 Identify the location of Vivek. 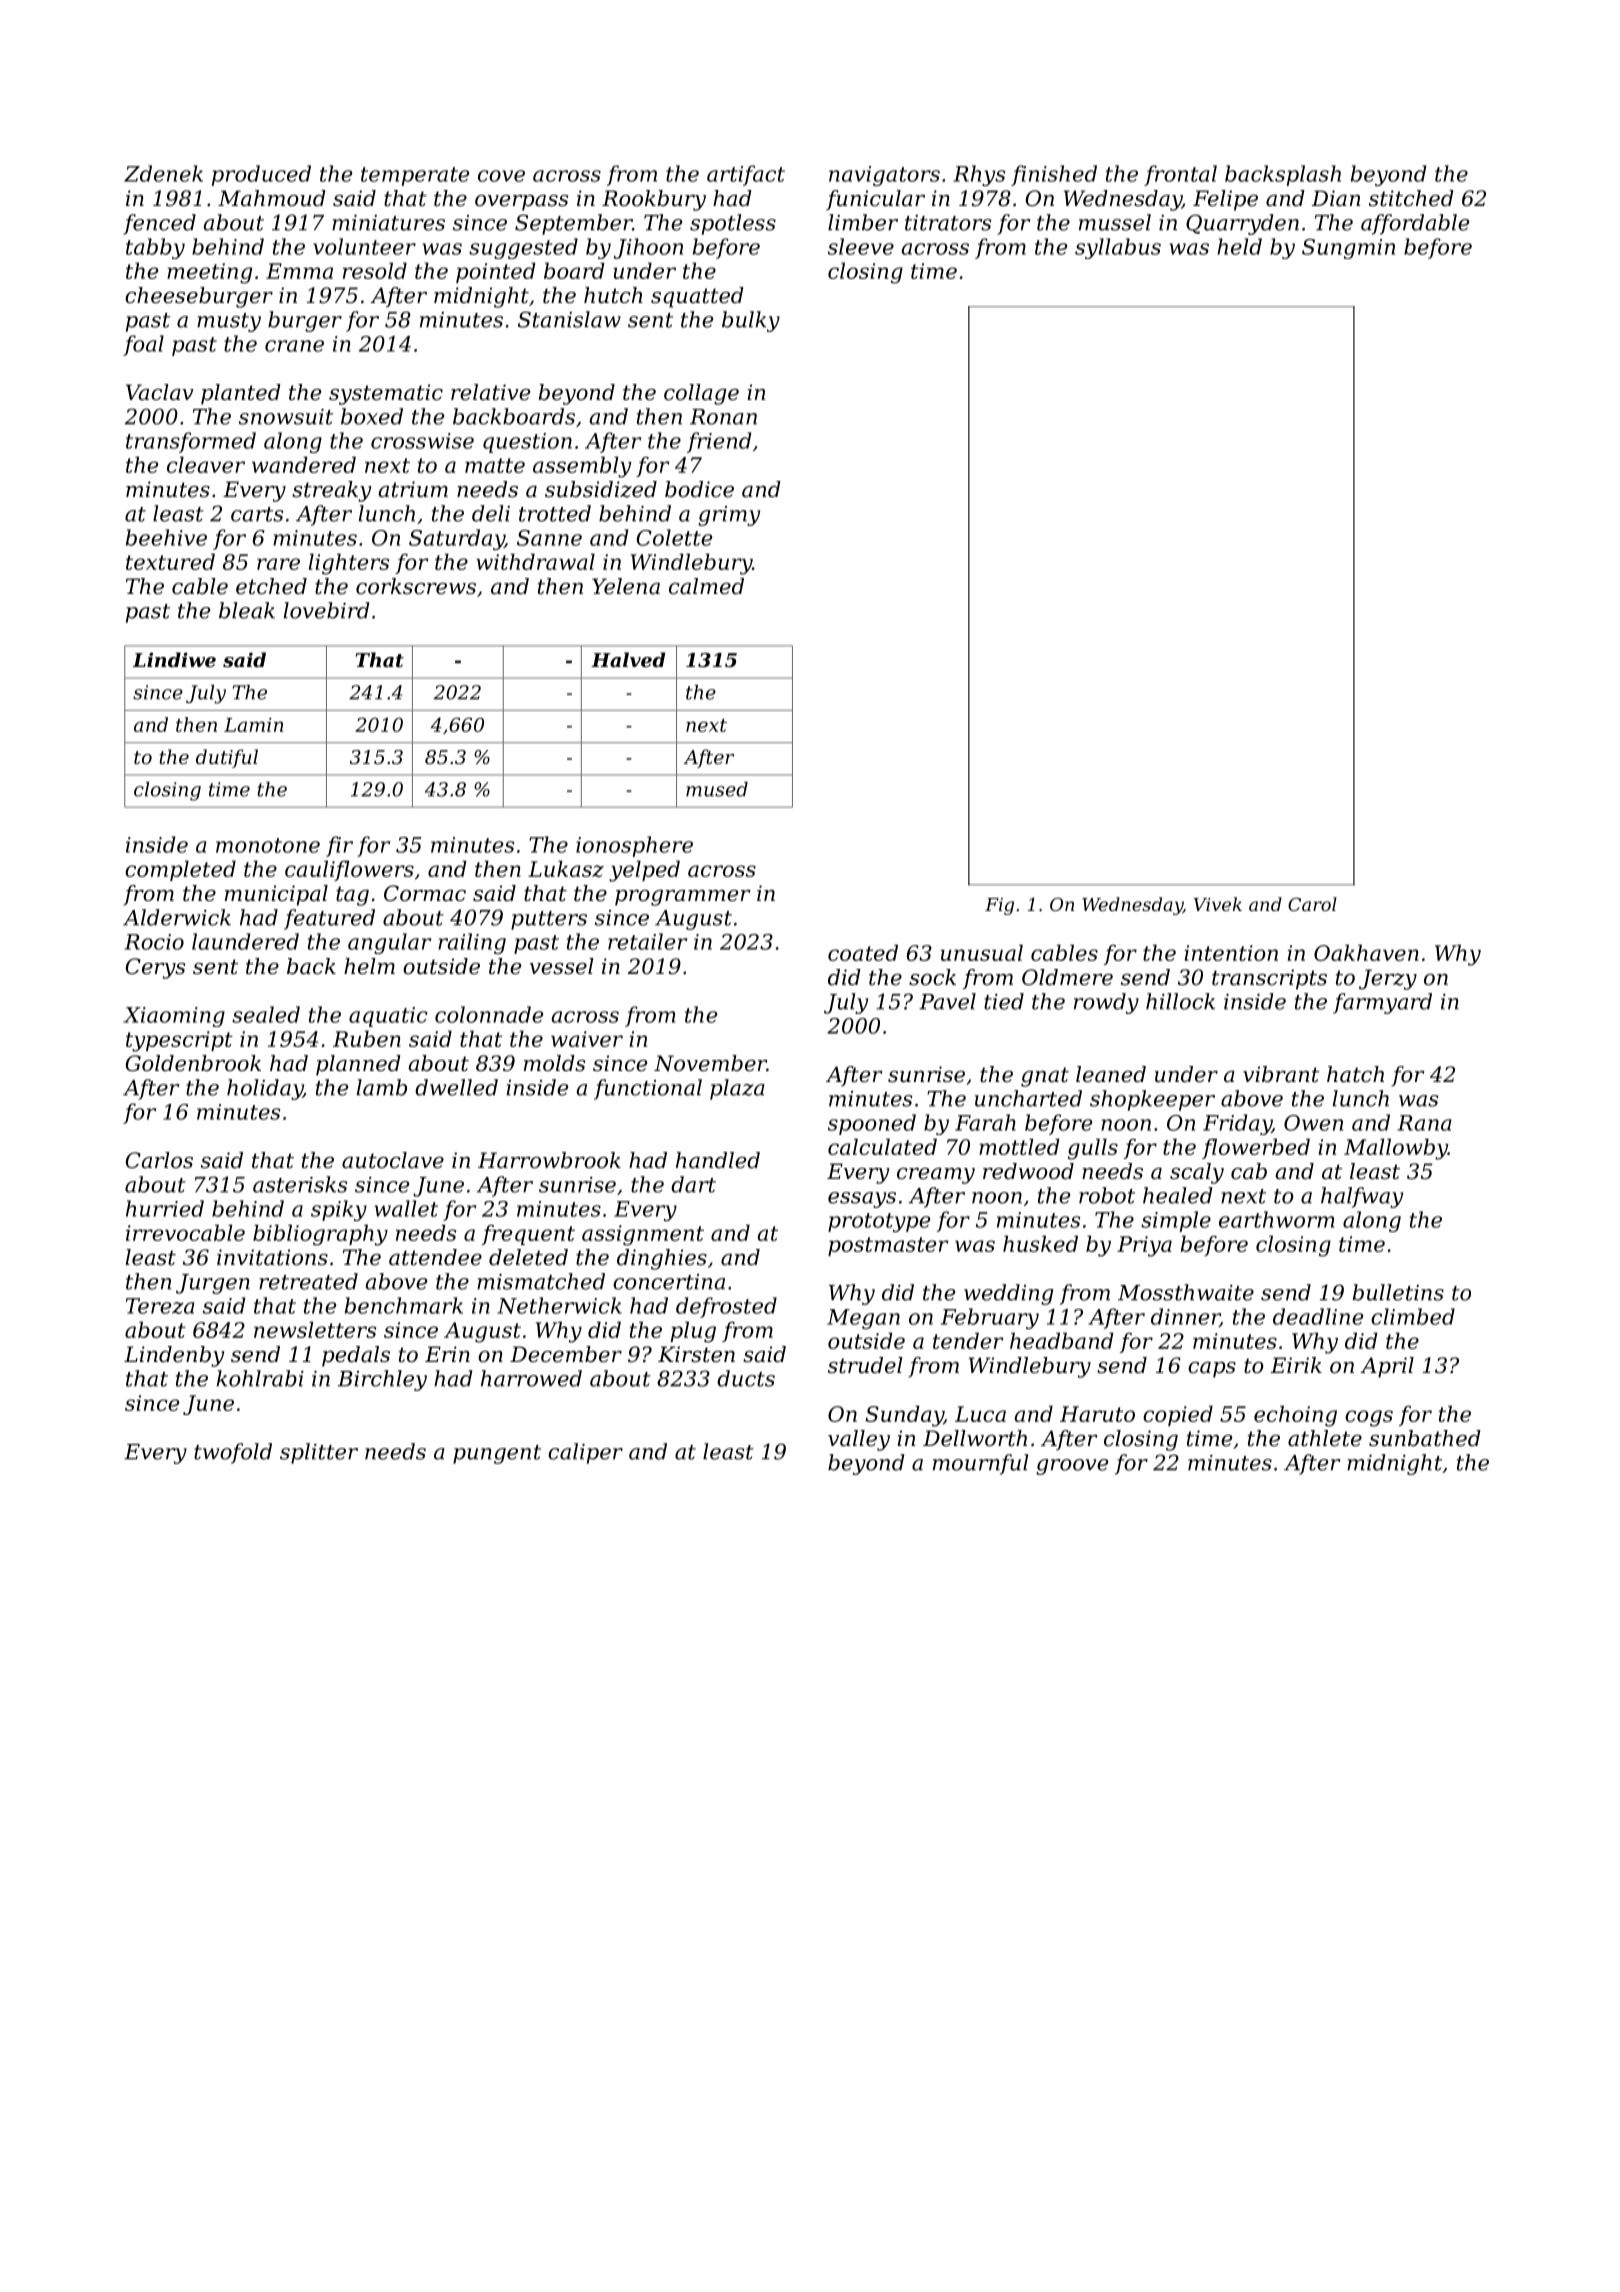
(1218, 904).
